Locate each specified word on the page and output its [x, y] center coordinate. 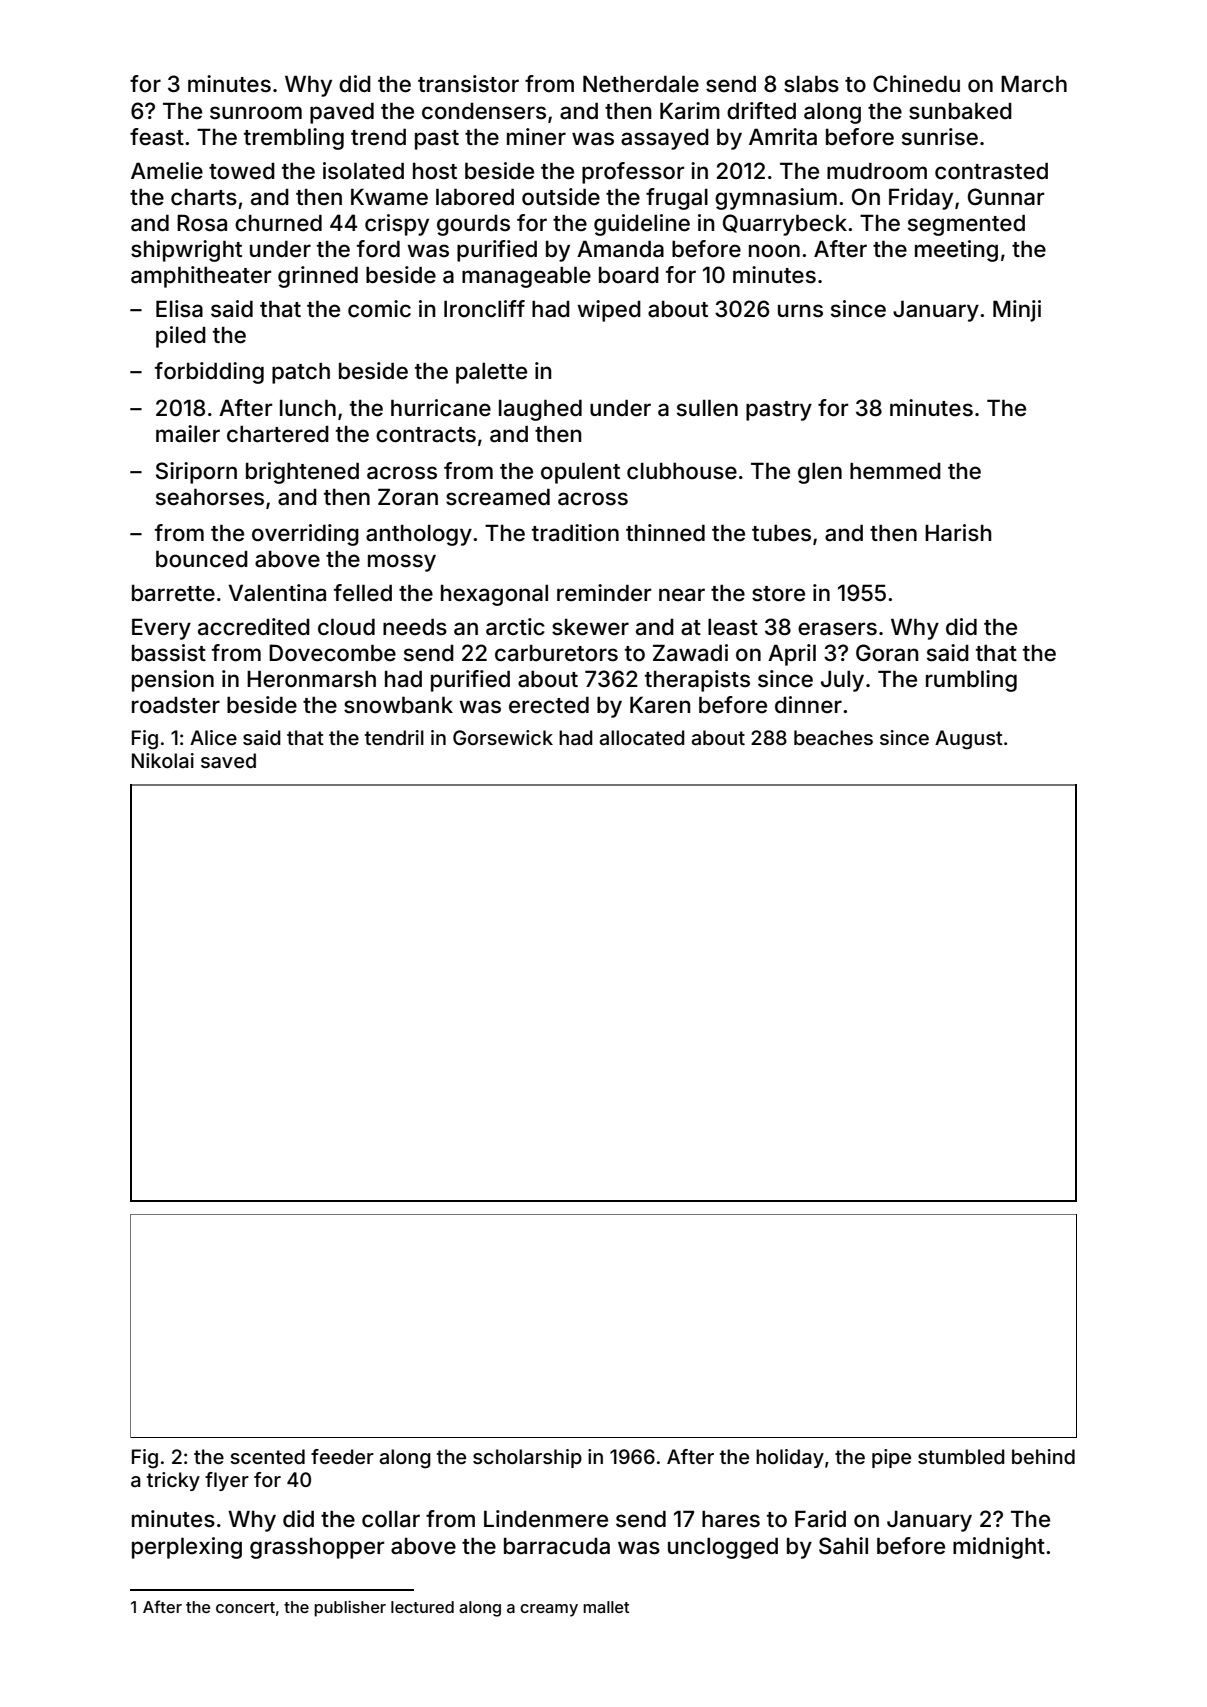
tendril [394, 737]
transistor [468, 84]
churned [278, 223]
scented [267, 1456]
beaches [833, 737]
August [969, 740]
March [1034, 84]
